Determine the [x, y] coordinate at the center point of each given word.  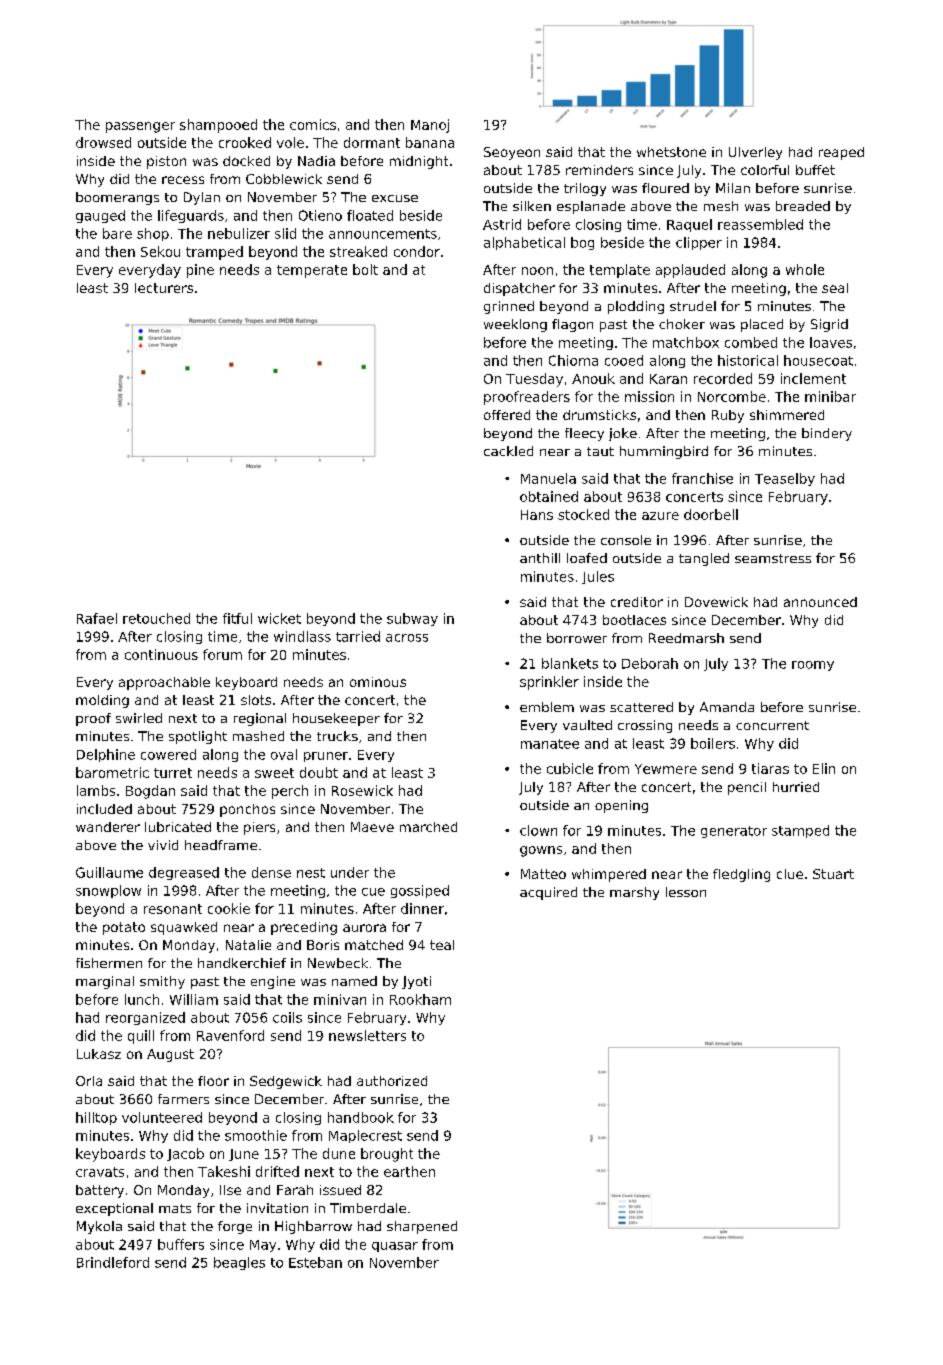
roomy [813, 666]
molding [102, 701]
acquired [548, 893]
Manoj [430, 126]
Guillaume [109, 872]
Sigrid [829, 325]
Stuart [833, 874]
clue [790, 874]
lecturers [164, 288]
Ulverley [755, 153]
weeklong [515, 325]
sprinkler [549, 683]
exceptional [114, 1209]
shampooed [218, 126]
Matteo [543, 874]
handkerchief [242, 963]
